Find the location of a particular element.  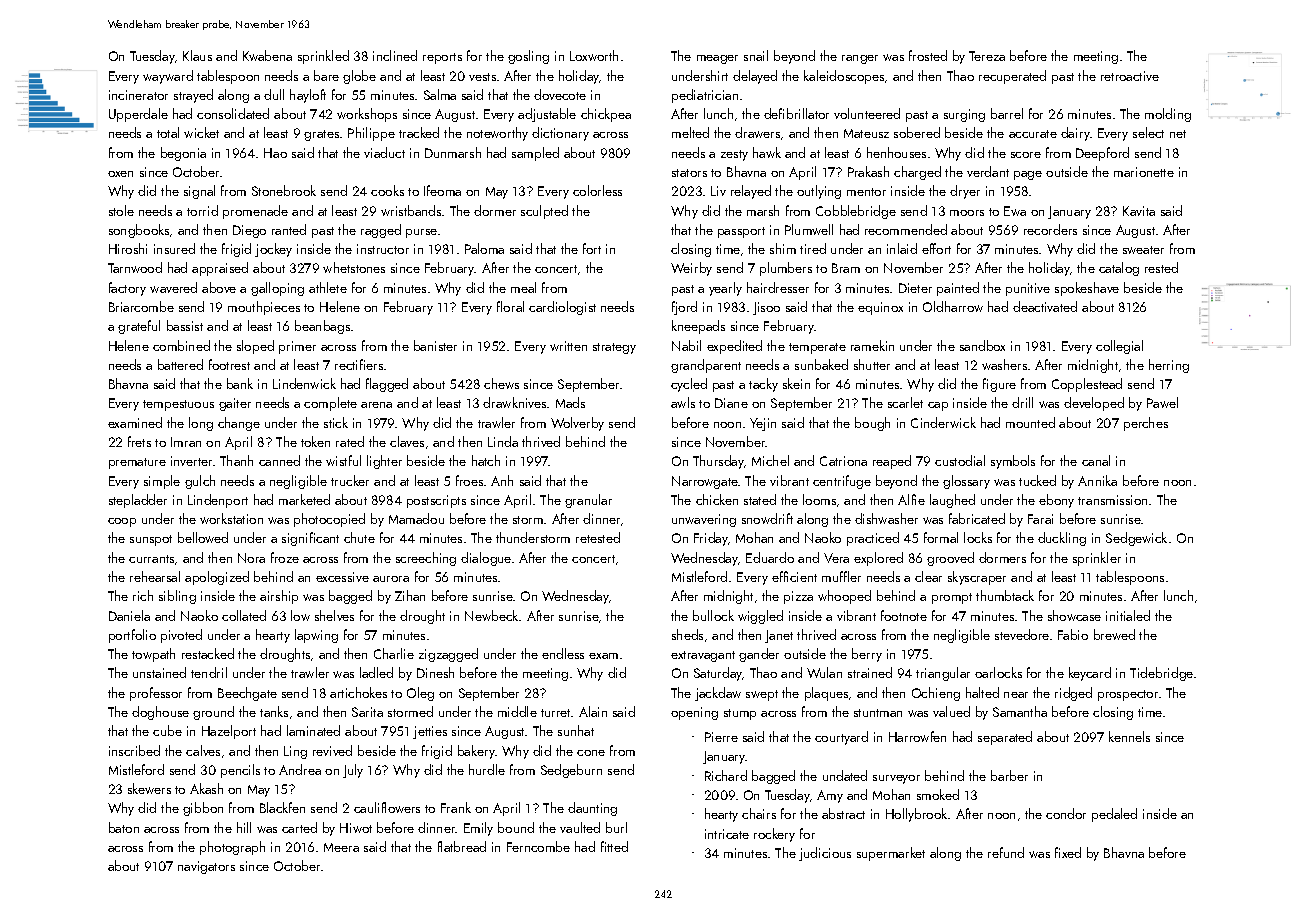

retroactive is located at coordinates (1130, 76).
